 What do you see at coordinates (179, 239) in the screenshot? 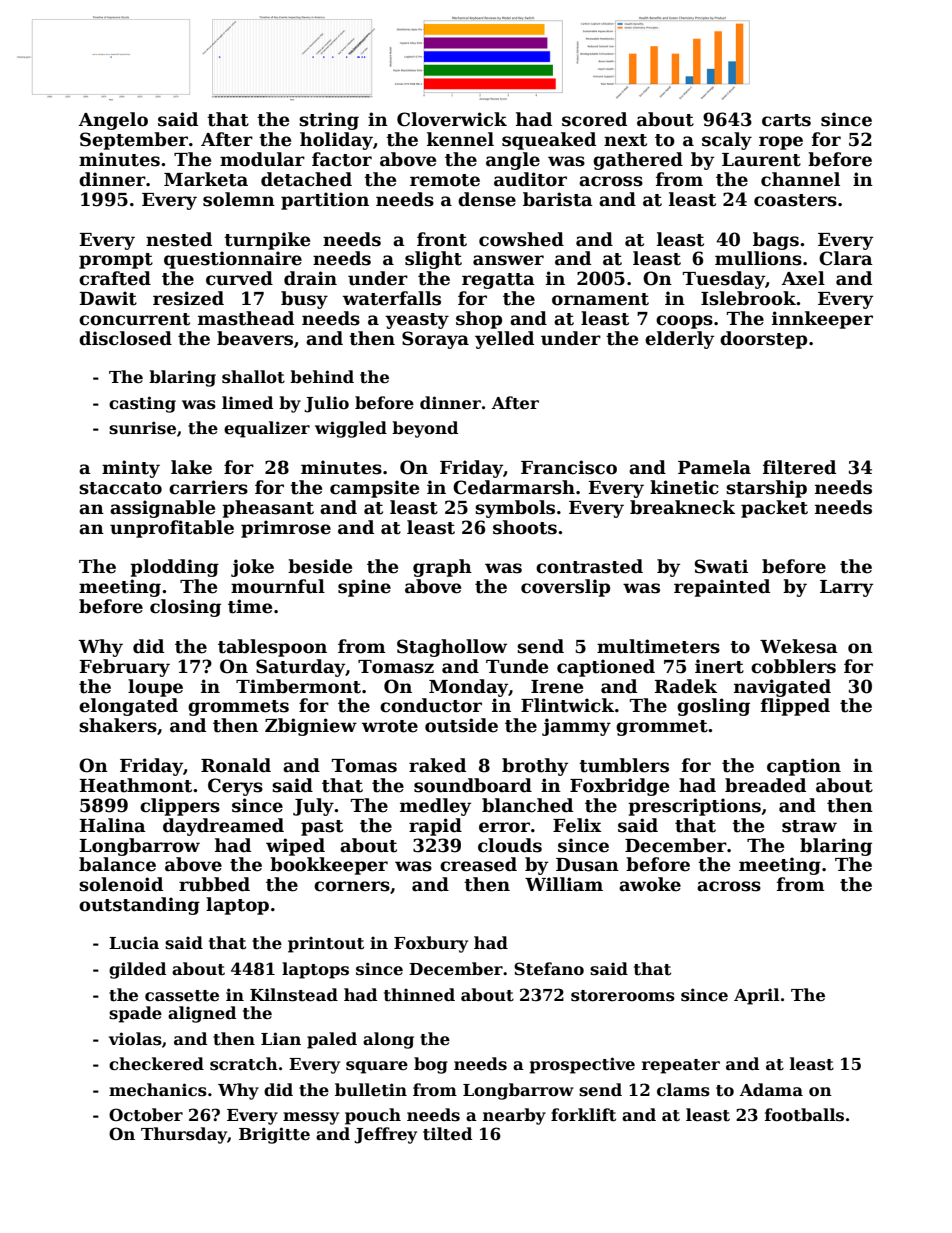
I see `nested` at bounding box center [179, 239].
